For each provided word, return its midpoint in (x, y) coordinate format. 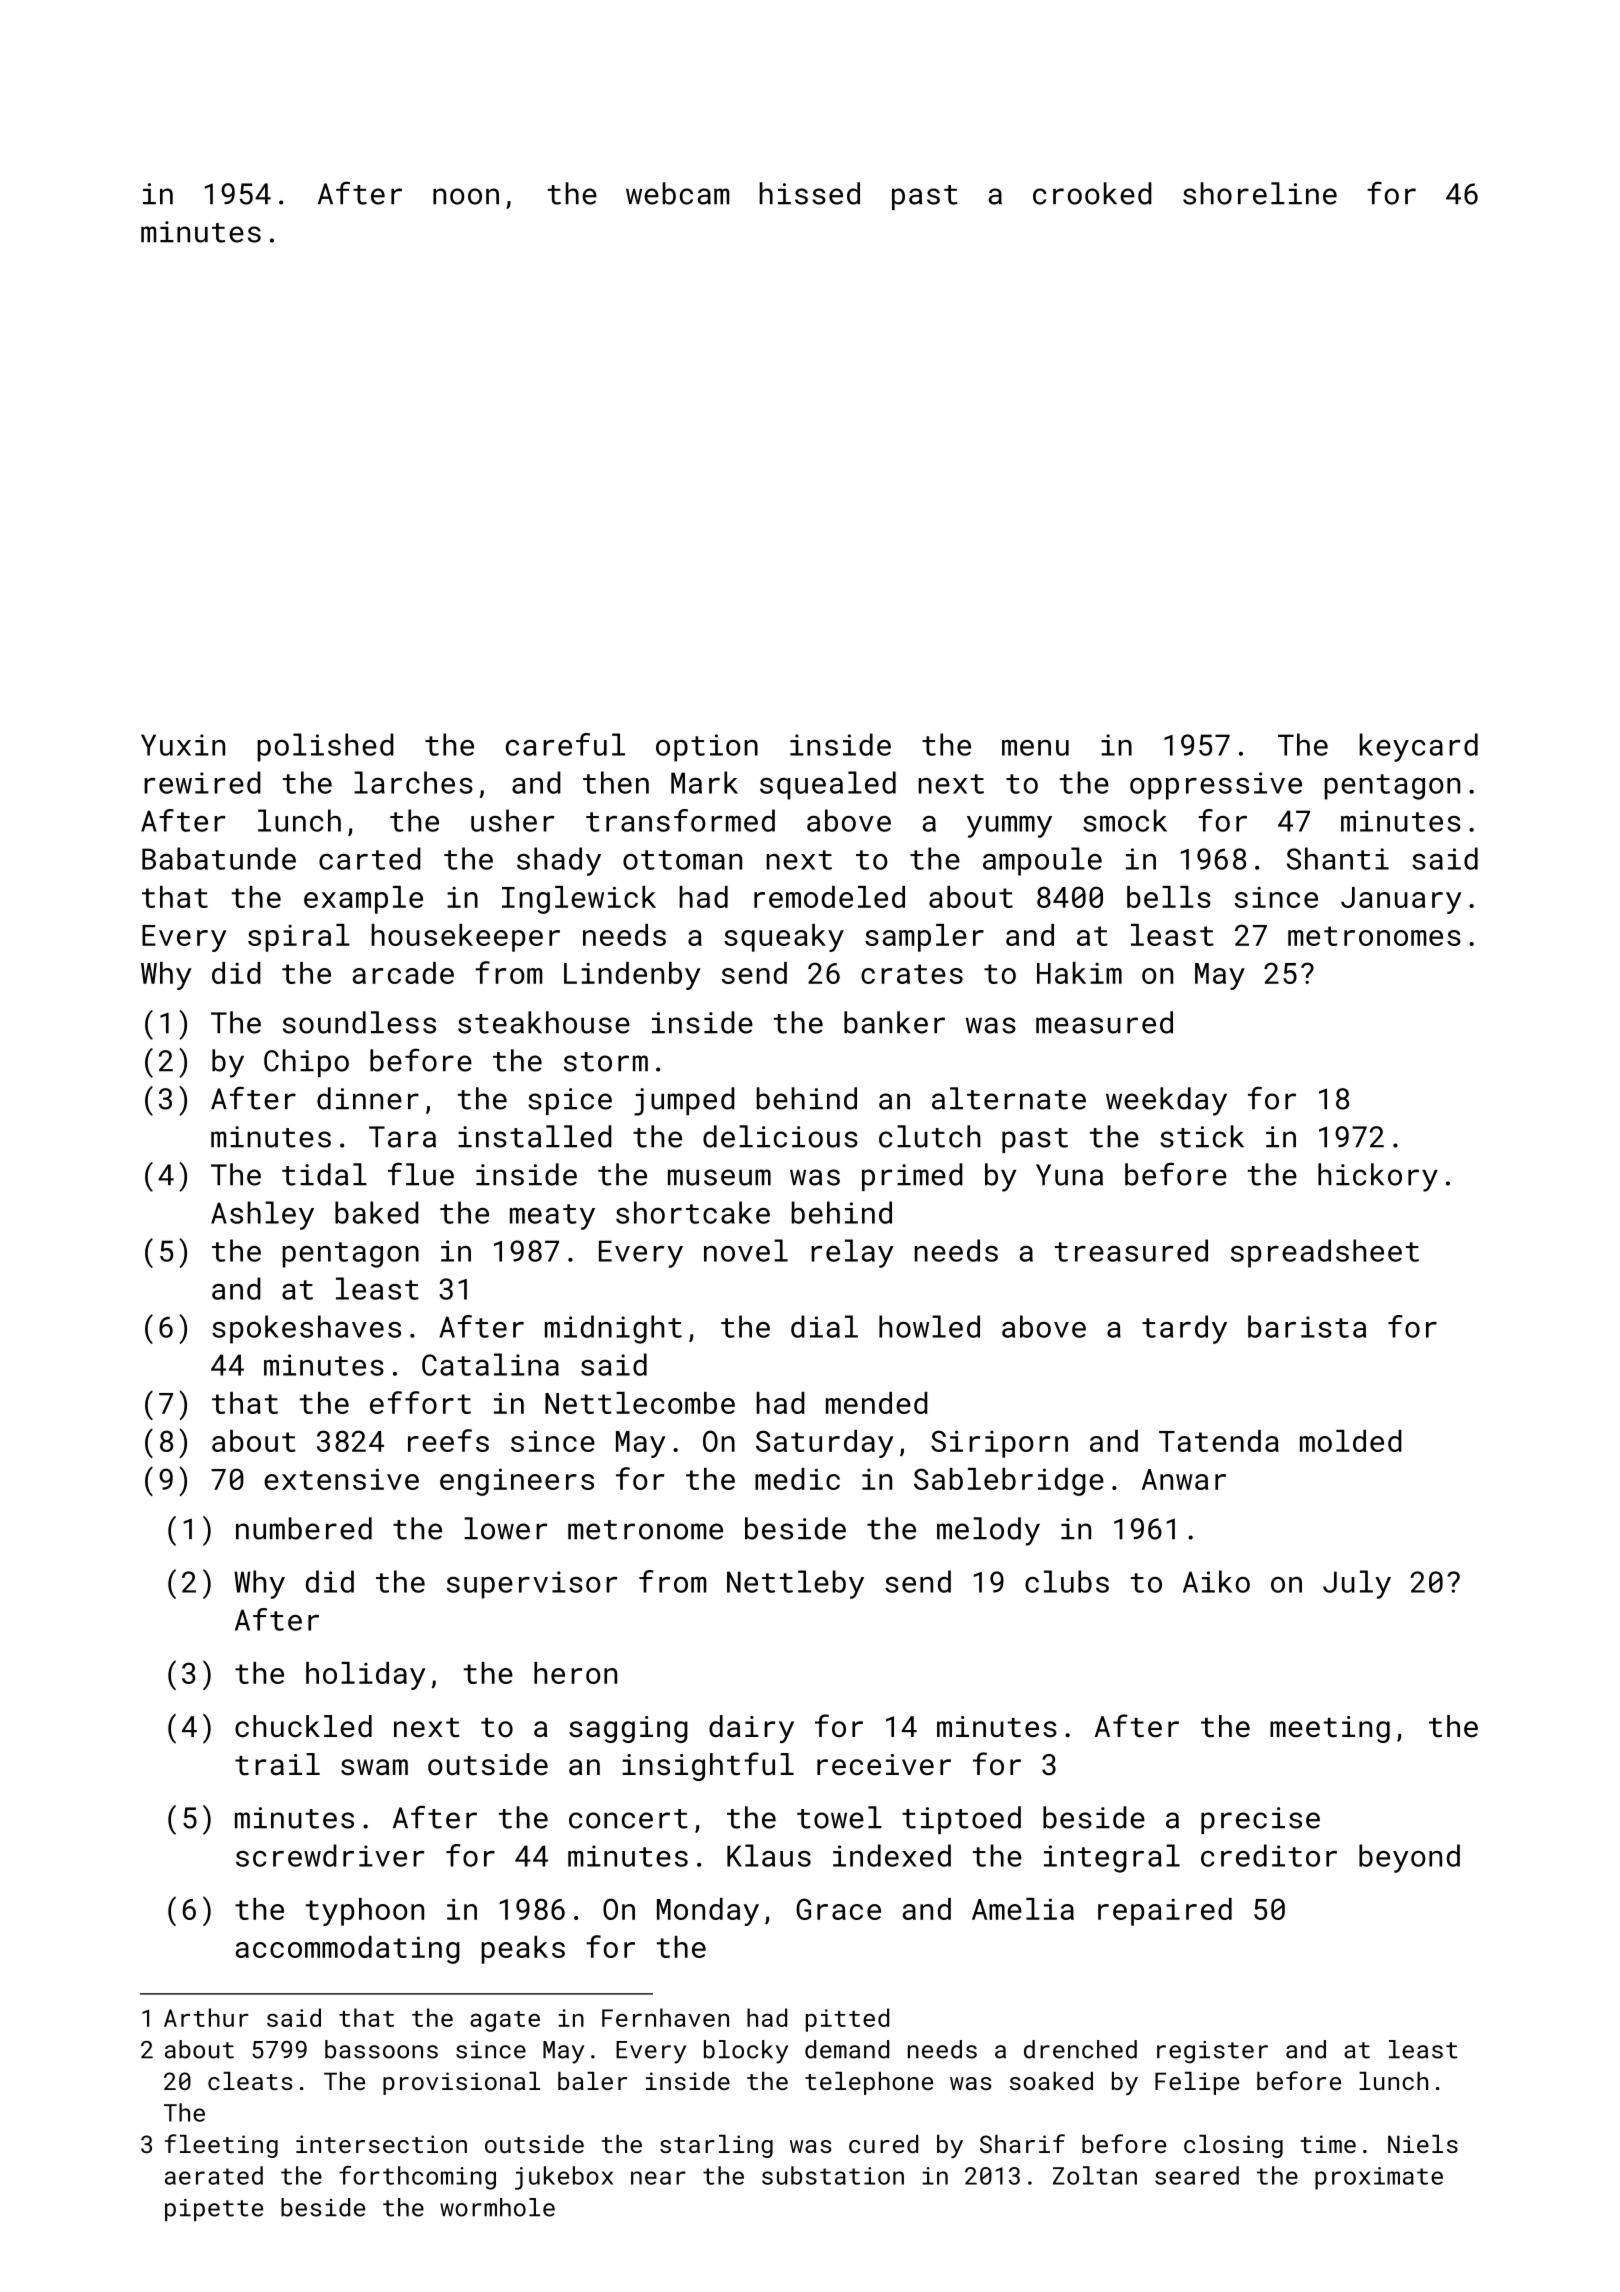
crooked (1092, 193)
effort (420, 1402)
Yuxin (183, 745)
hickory (1378, 1177)
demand (847, 2049)
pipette (214, 2210)
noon (466, 196)
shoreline (1260, 193)
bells (1169, 897)
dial (824, 1326)
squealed (828, 785)
